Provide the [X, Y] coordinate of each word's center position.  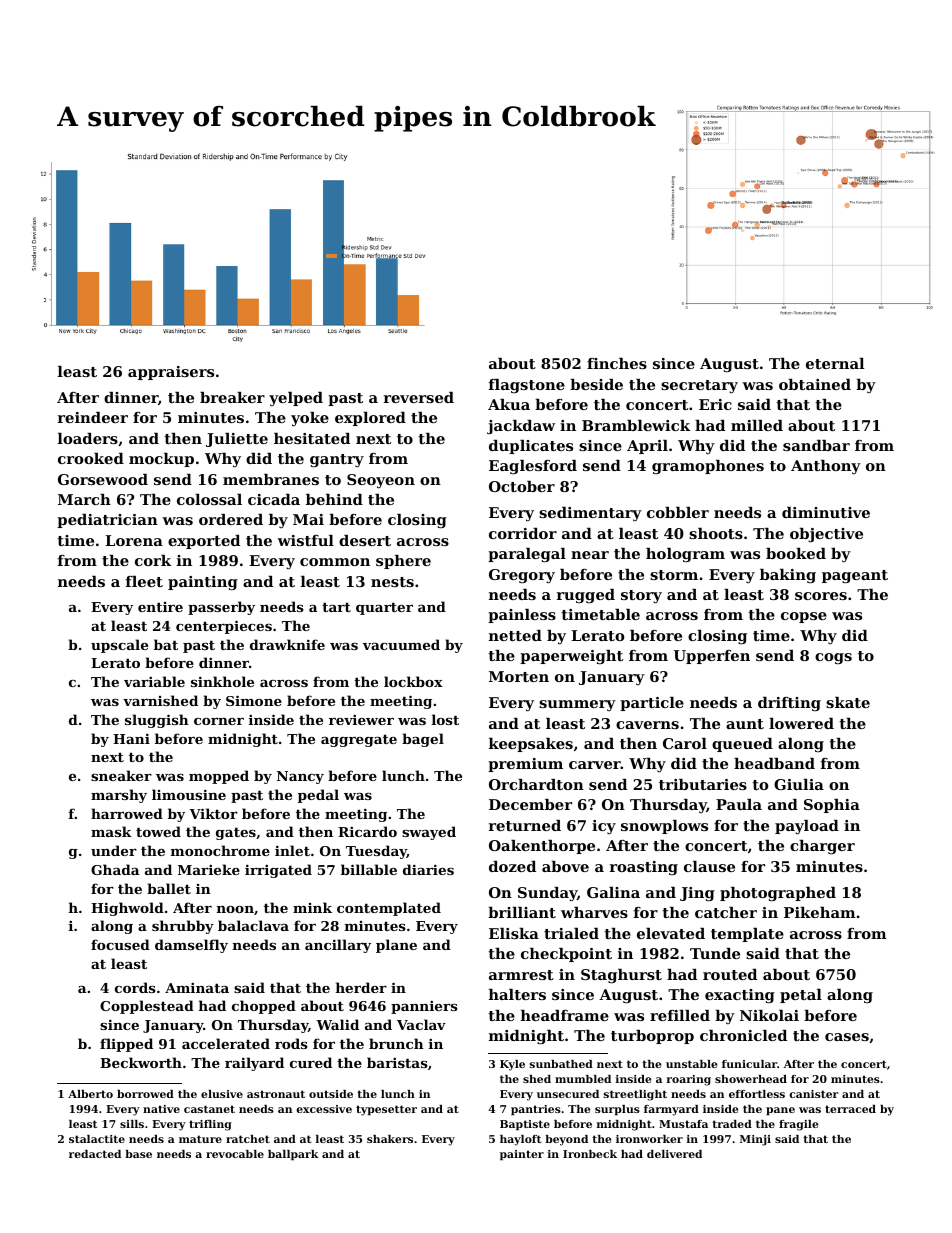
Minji [755, 1140]
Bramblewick [636, 425]
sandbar [816, 445]
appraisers [171, 373]
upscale [119, 646]
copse [804, 617]
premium [525, 765]
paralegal [527, 555]
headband [774, 763]
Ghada [115, 869]
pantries [536, 1110]
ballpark [293, 1155]
